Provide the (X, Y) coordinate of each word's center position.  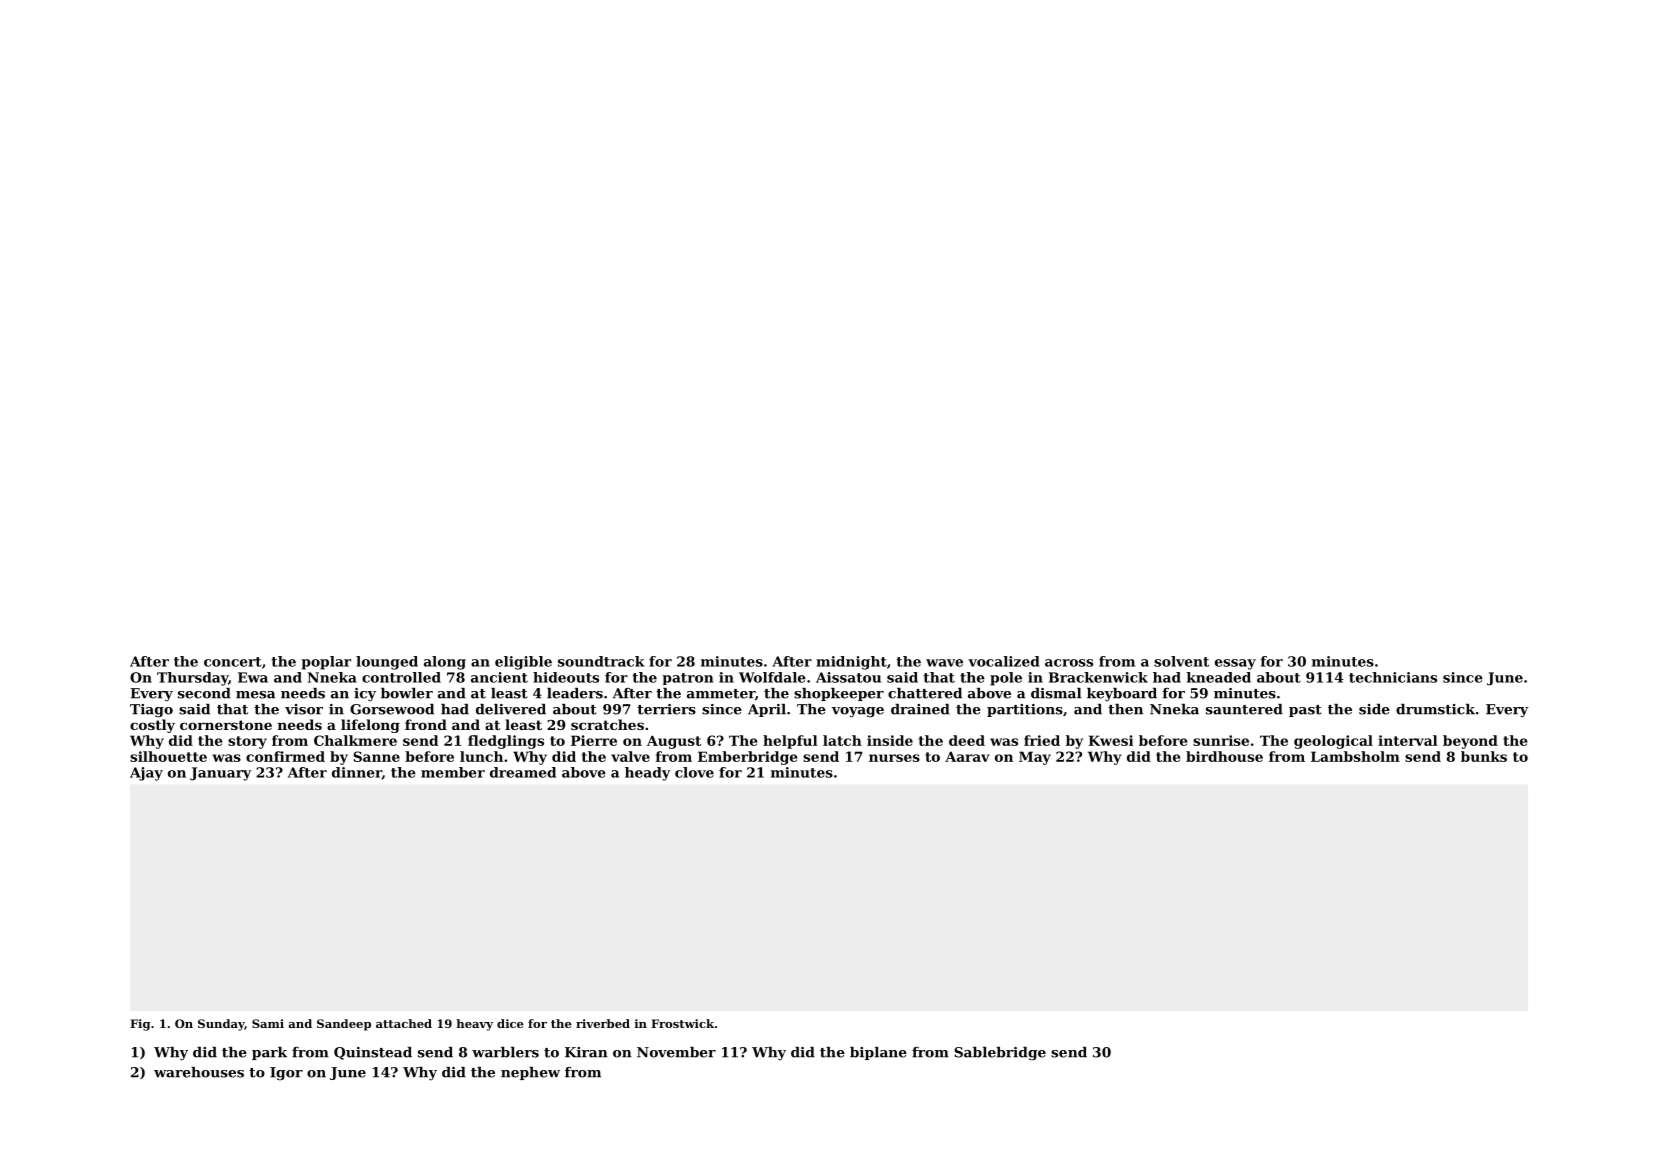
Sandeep (344, 1025)
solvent (1181, 661)
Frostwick (682, 1023)
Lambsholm (1355, 756)
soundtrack (601, 661)
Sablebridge (1000, 1054)
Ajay (146, 774)
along (445, 663)
